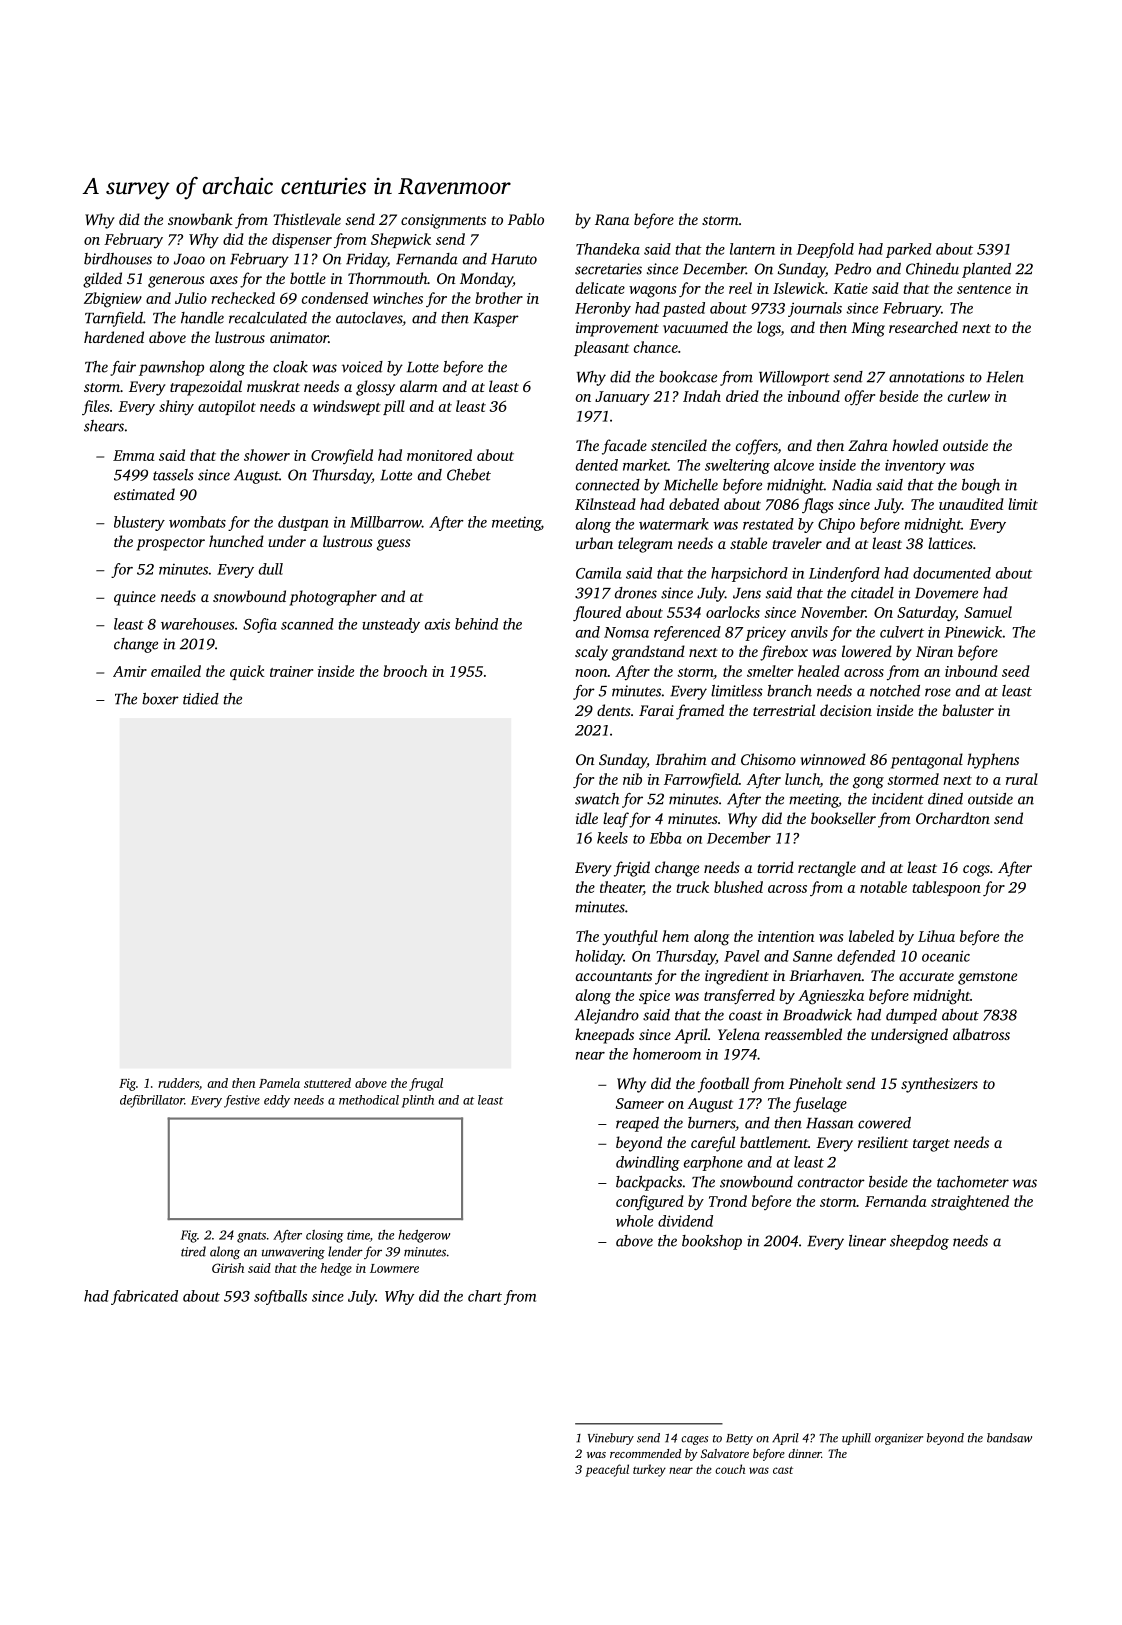  I want to click on cast, so click(783, 1470).
